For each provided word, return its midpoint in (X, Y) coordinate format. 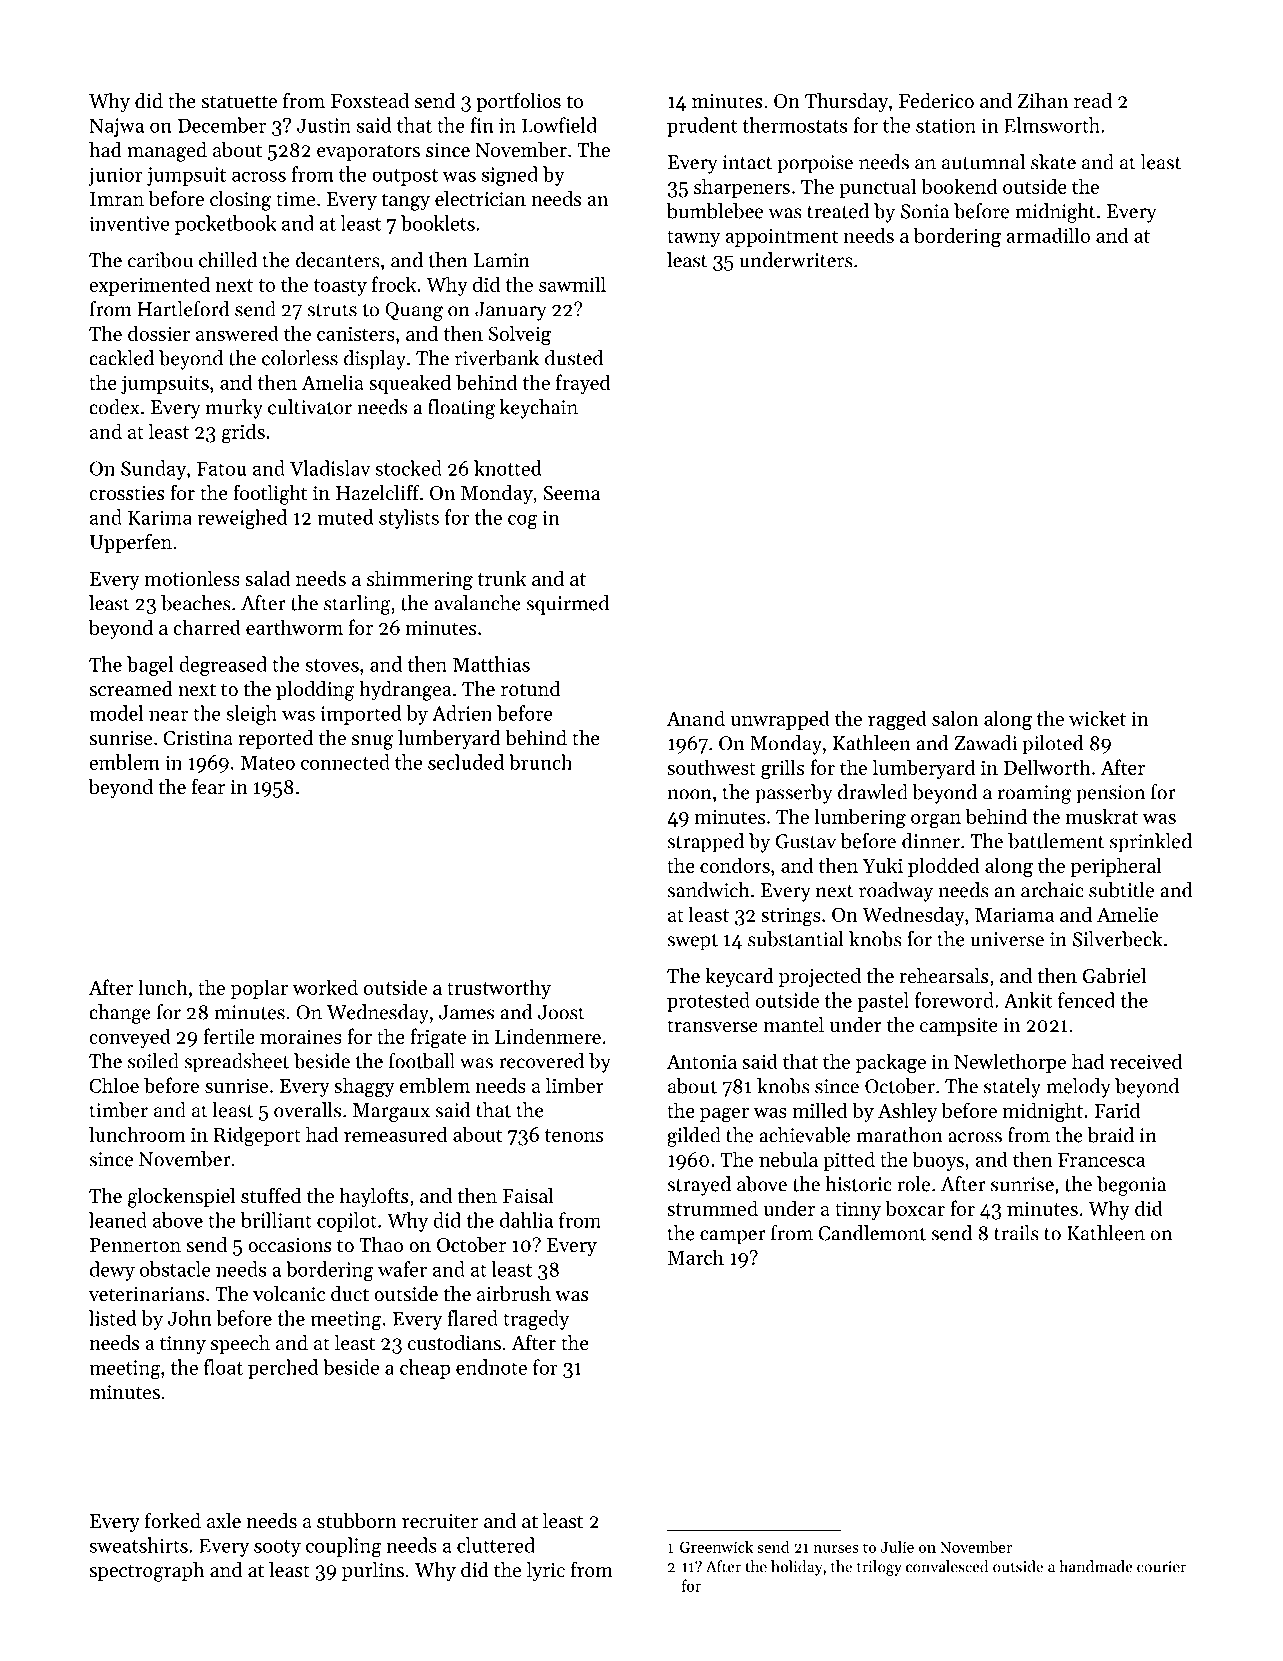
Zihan (1043, 100)
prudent (702, 127)
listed (113, 1318)
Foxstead (370, 101)
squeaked (410, 384)
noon (689, 794)
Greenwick (716, 1547)
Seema (572, 493)
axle (224, 1520)
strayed (699, 1186)
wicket (1097, 718)
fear (208, 786)
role (913, 1184)
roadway (896, 892)
